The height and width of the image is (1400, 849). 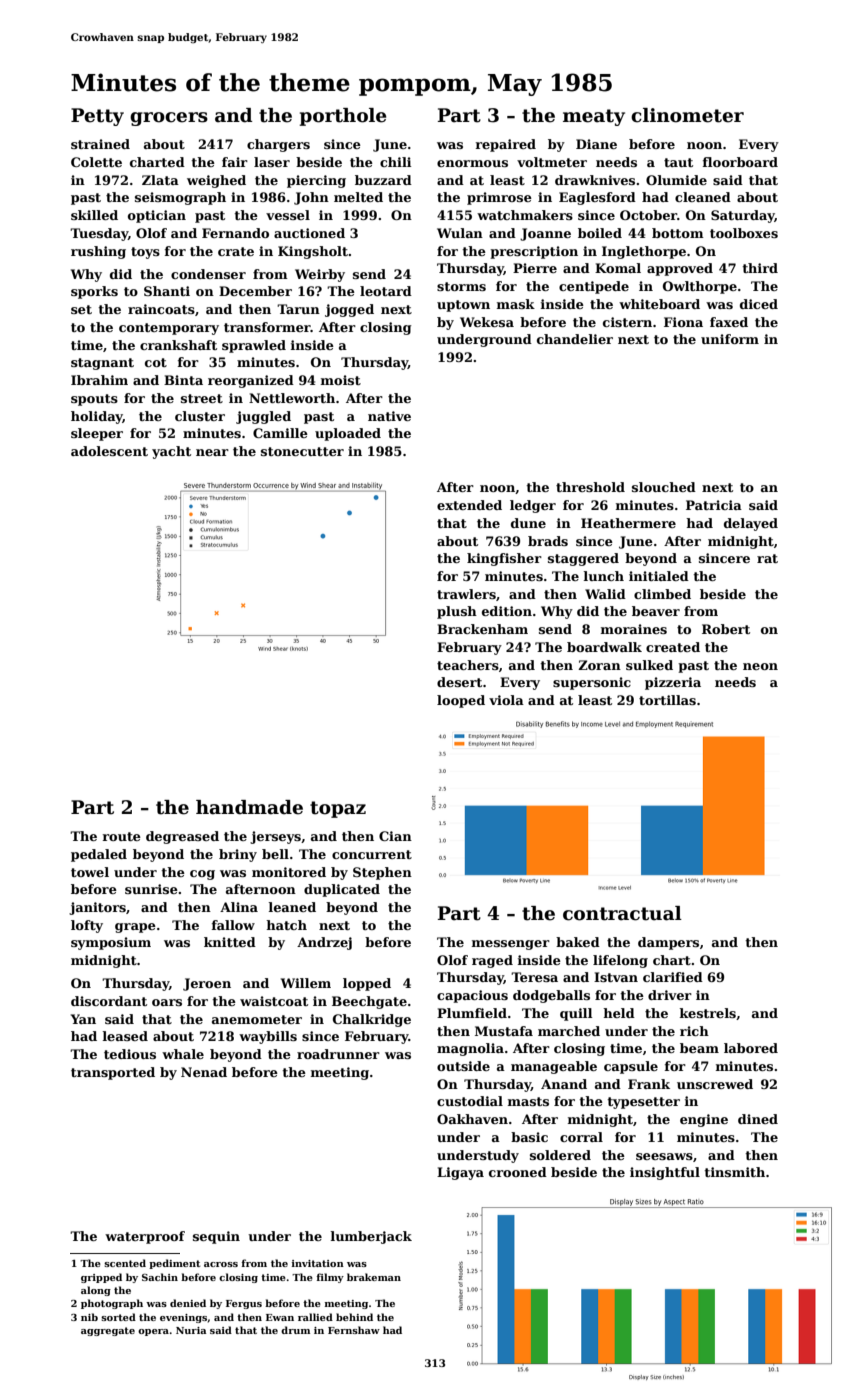 What do you see at coordinates (96, 162) in the image?
I see `Colette` at bounding box center [96, 162].
